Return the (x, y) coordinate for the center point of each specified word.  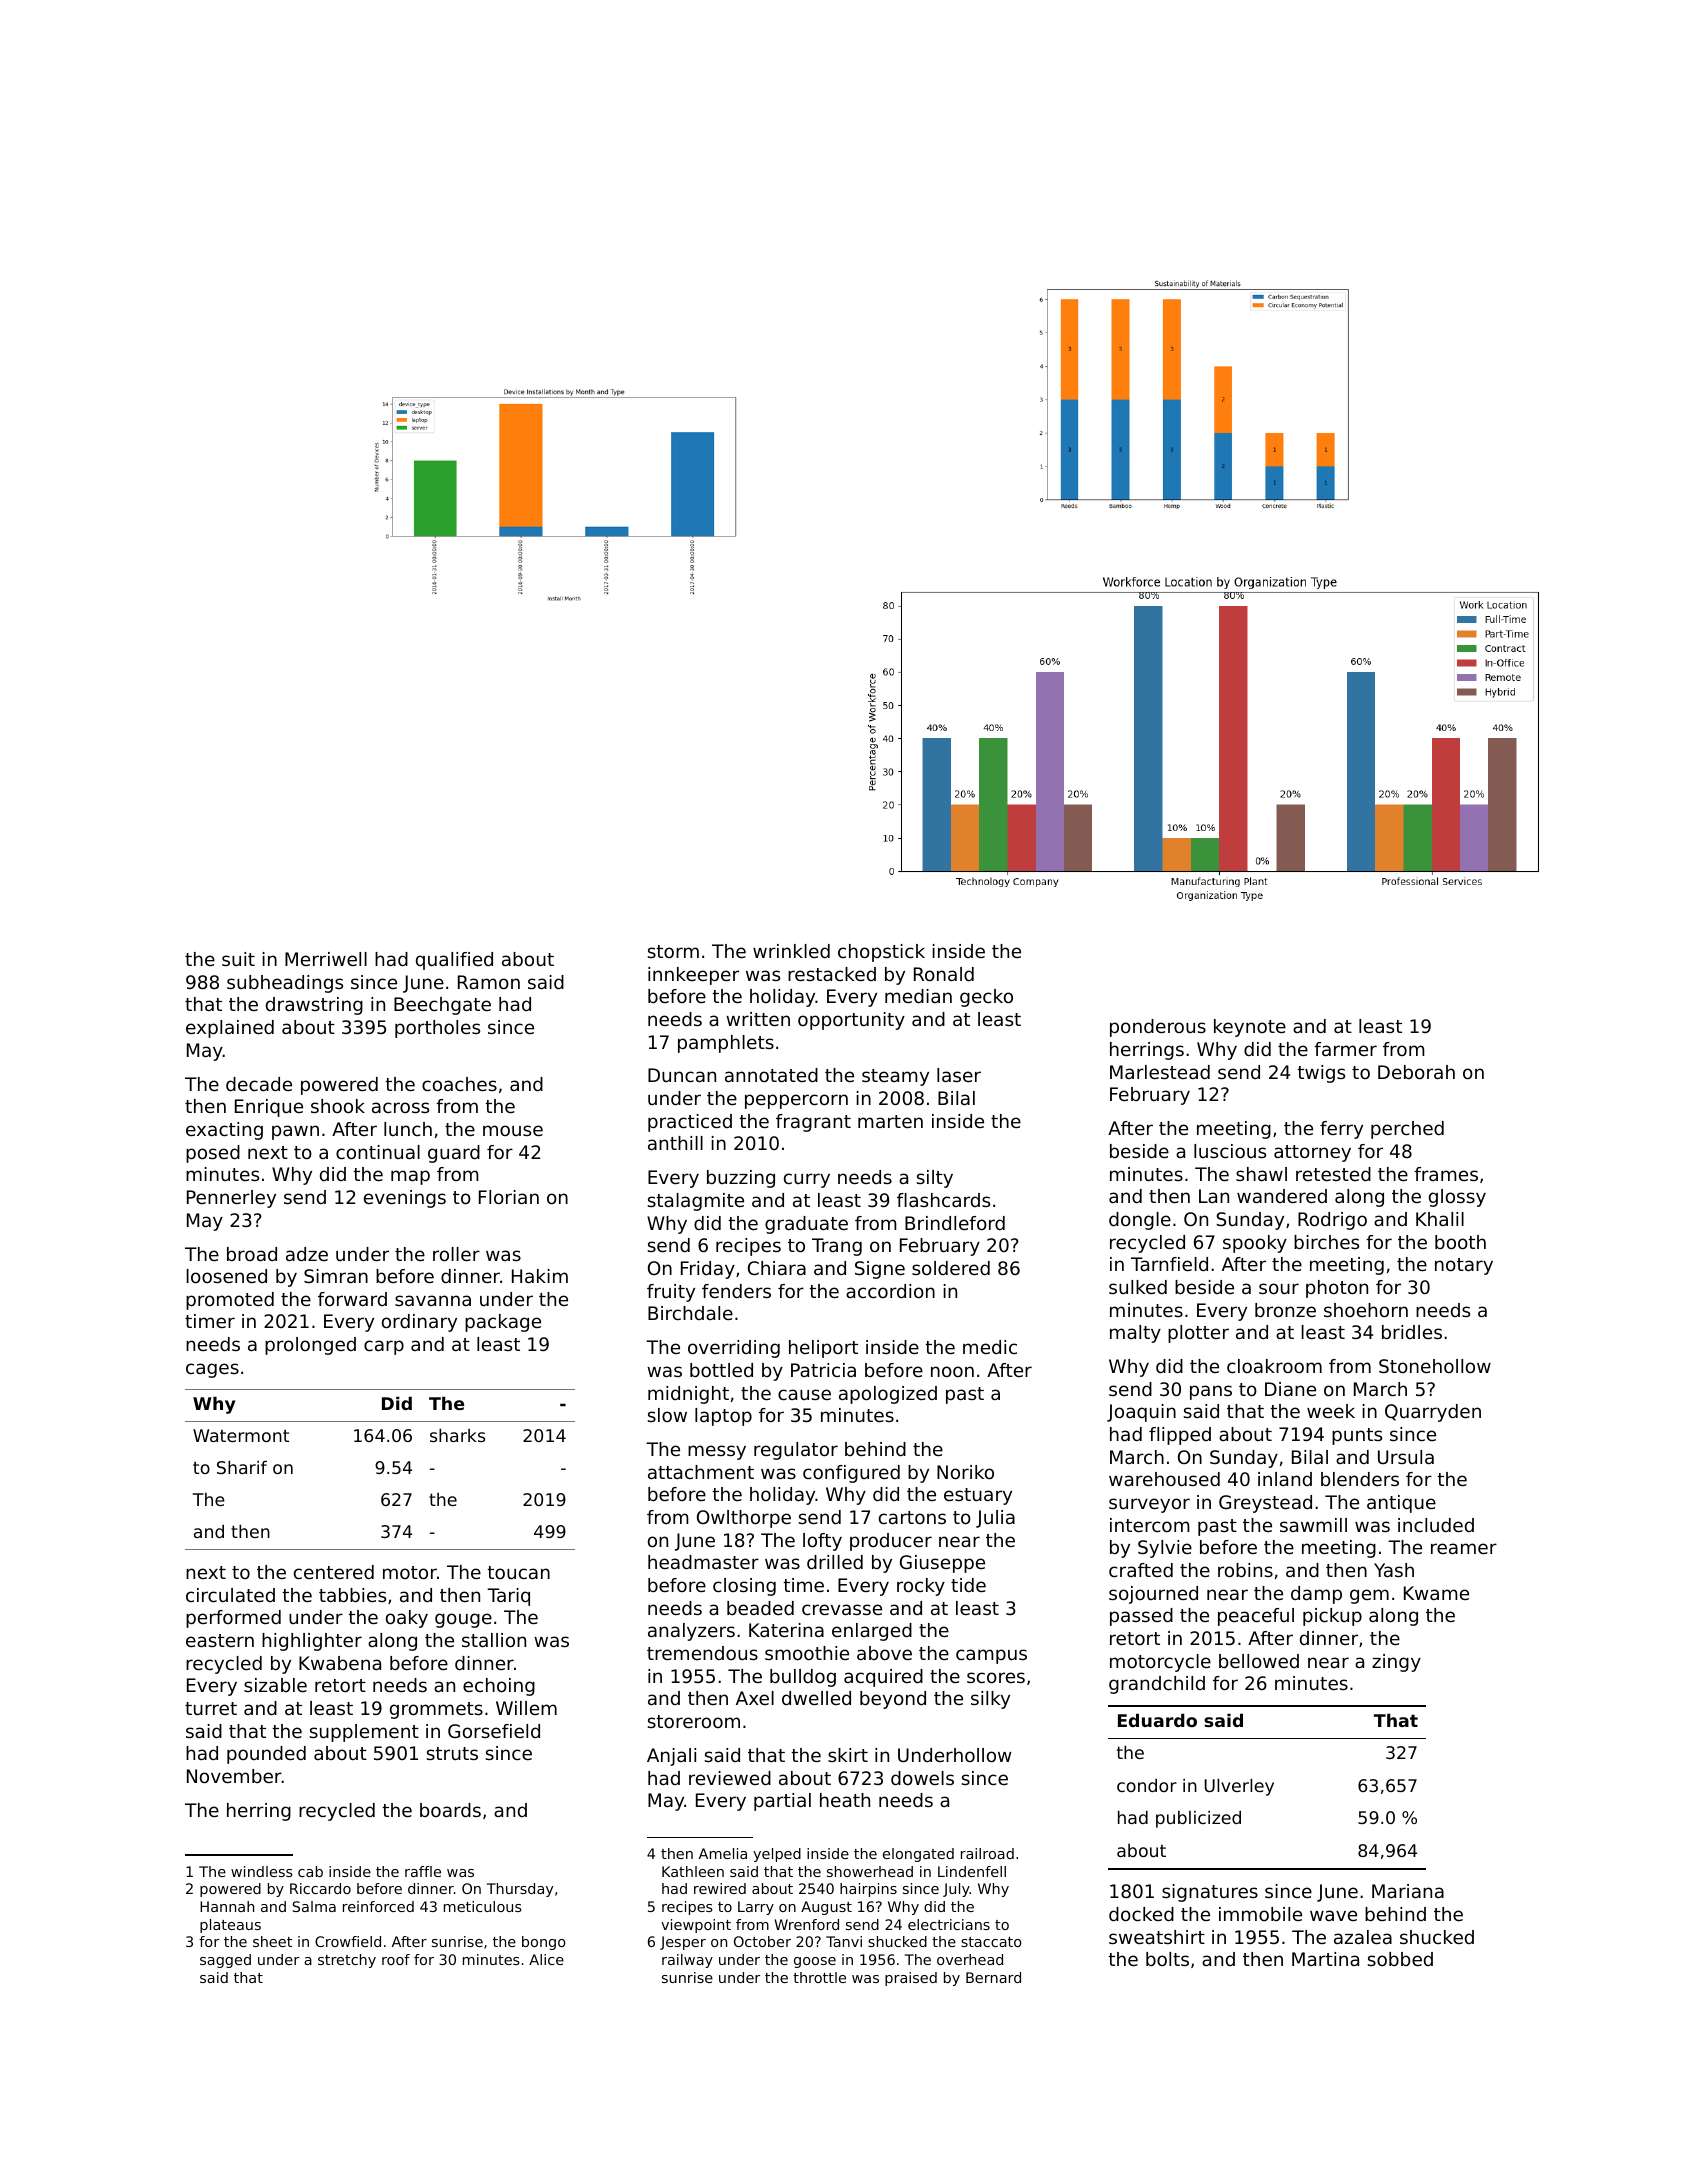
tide (968, 1585)
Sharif (242, 1467)
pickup (1332, 1617)
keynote (1250, 1028)
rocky (921, 1587)
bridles (1412, 1332)
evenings (405, 1199)
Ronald (944, 974)
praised (911, 1979)
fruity (671, 1293)
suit (238, 959)
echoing (499, 1687)
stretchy (347, 1961)
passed (1141, 1617)
